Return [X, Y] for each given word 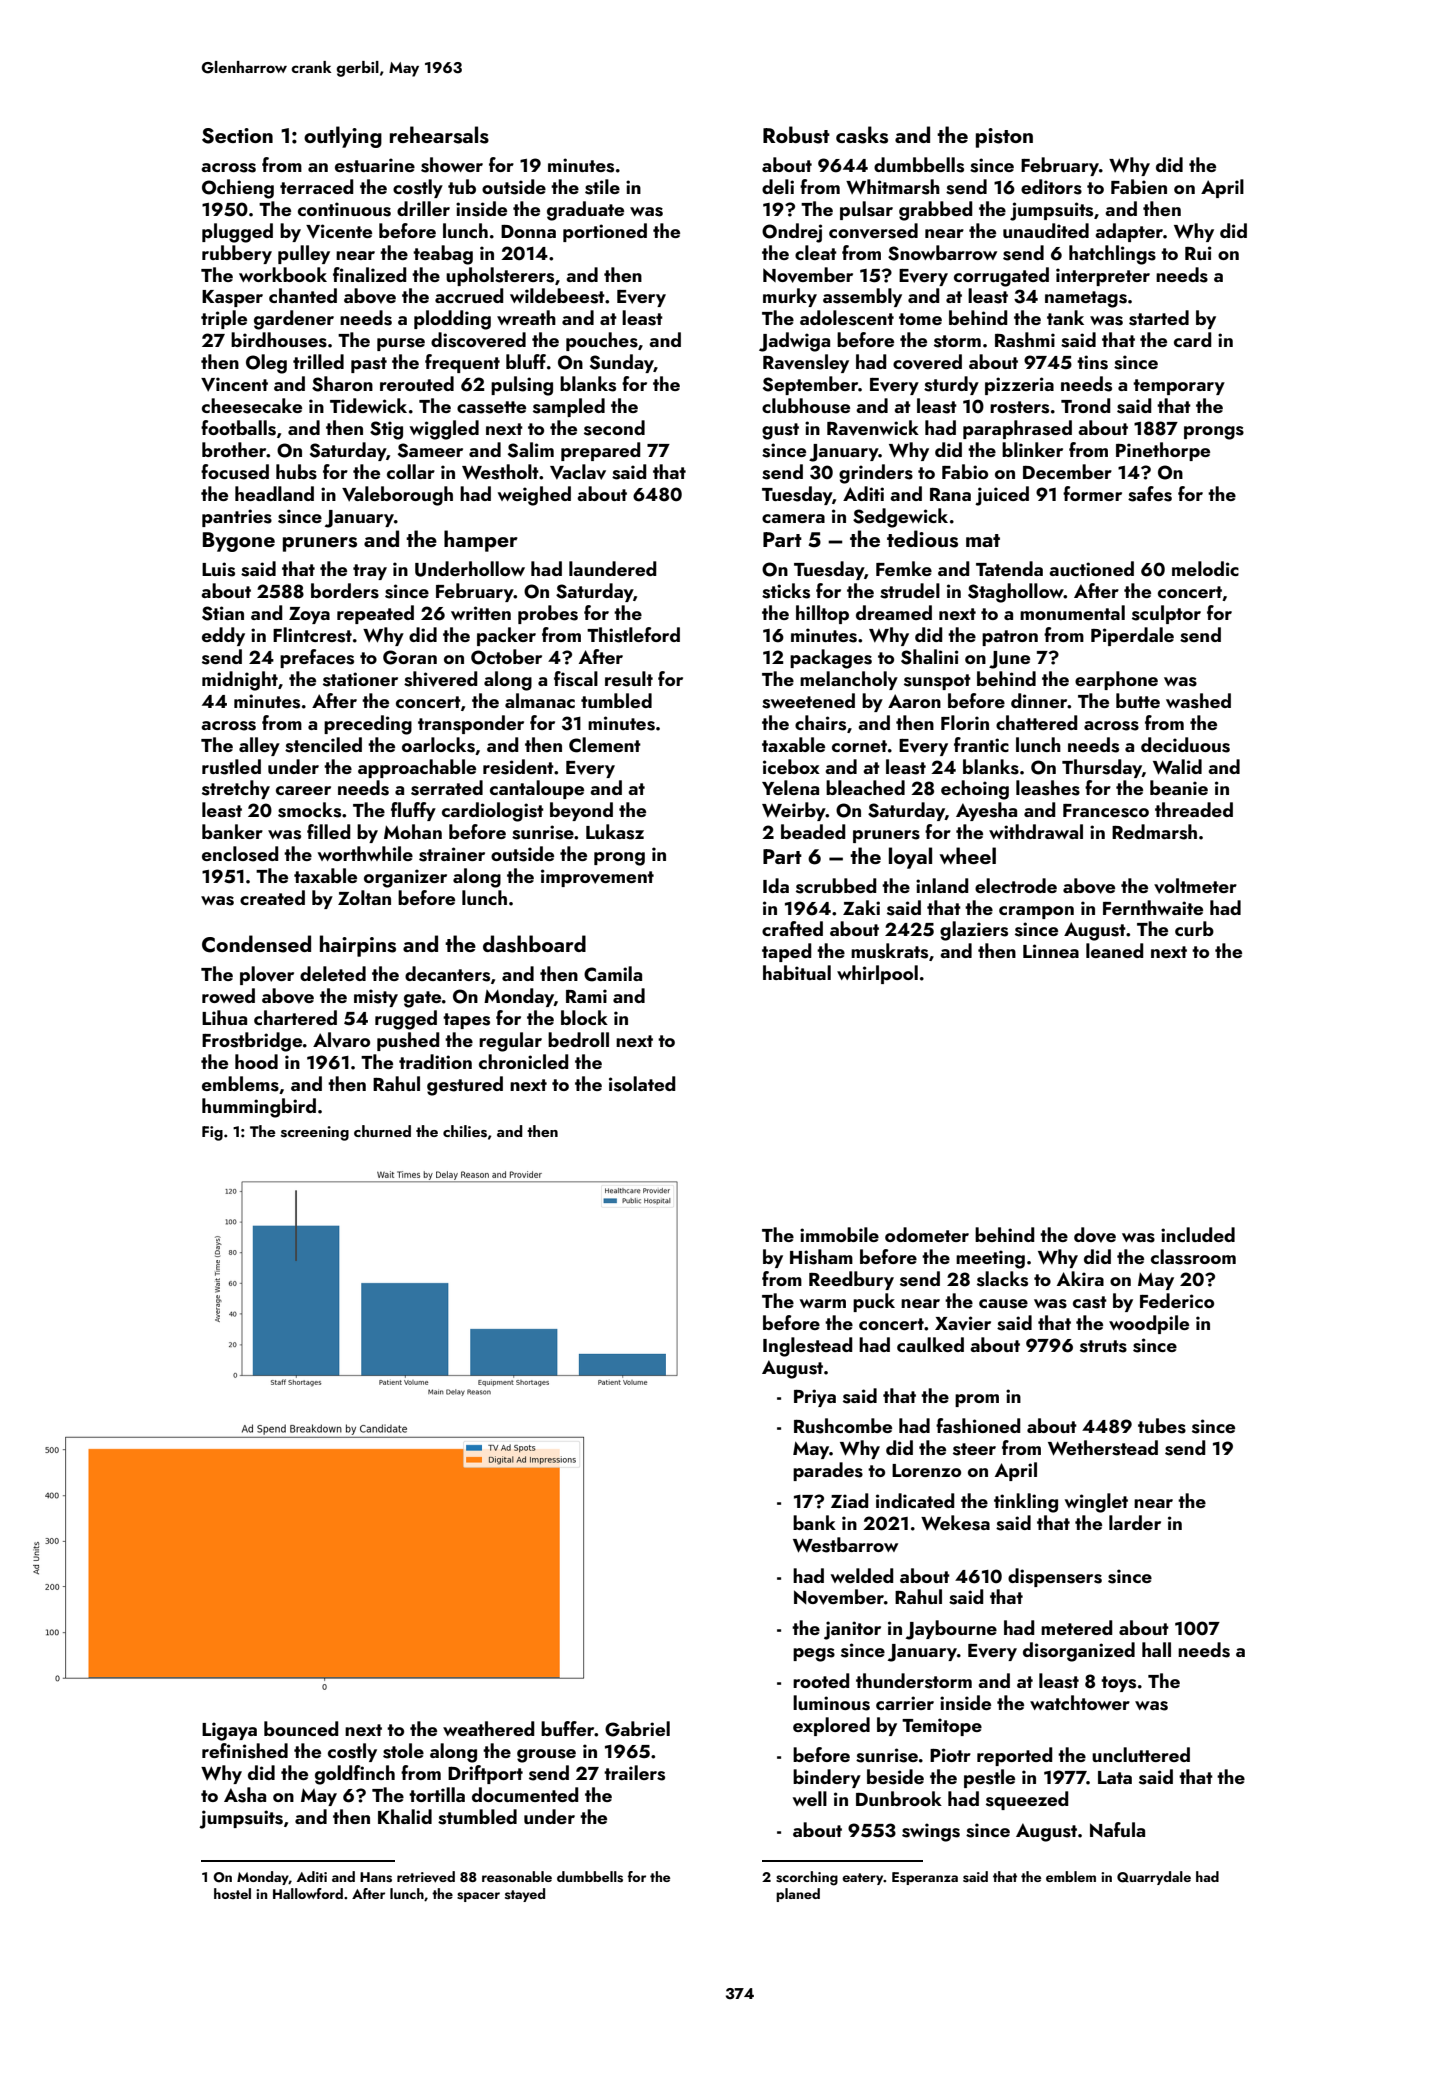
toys [1118, 1684]
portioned [605, 232]
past [369, 365]
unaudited [1046, 230]
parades [828, 1471]
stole [403, 1751]
